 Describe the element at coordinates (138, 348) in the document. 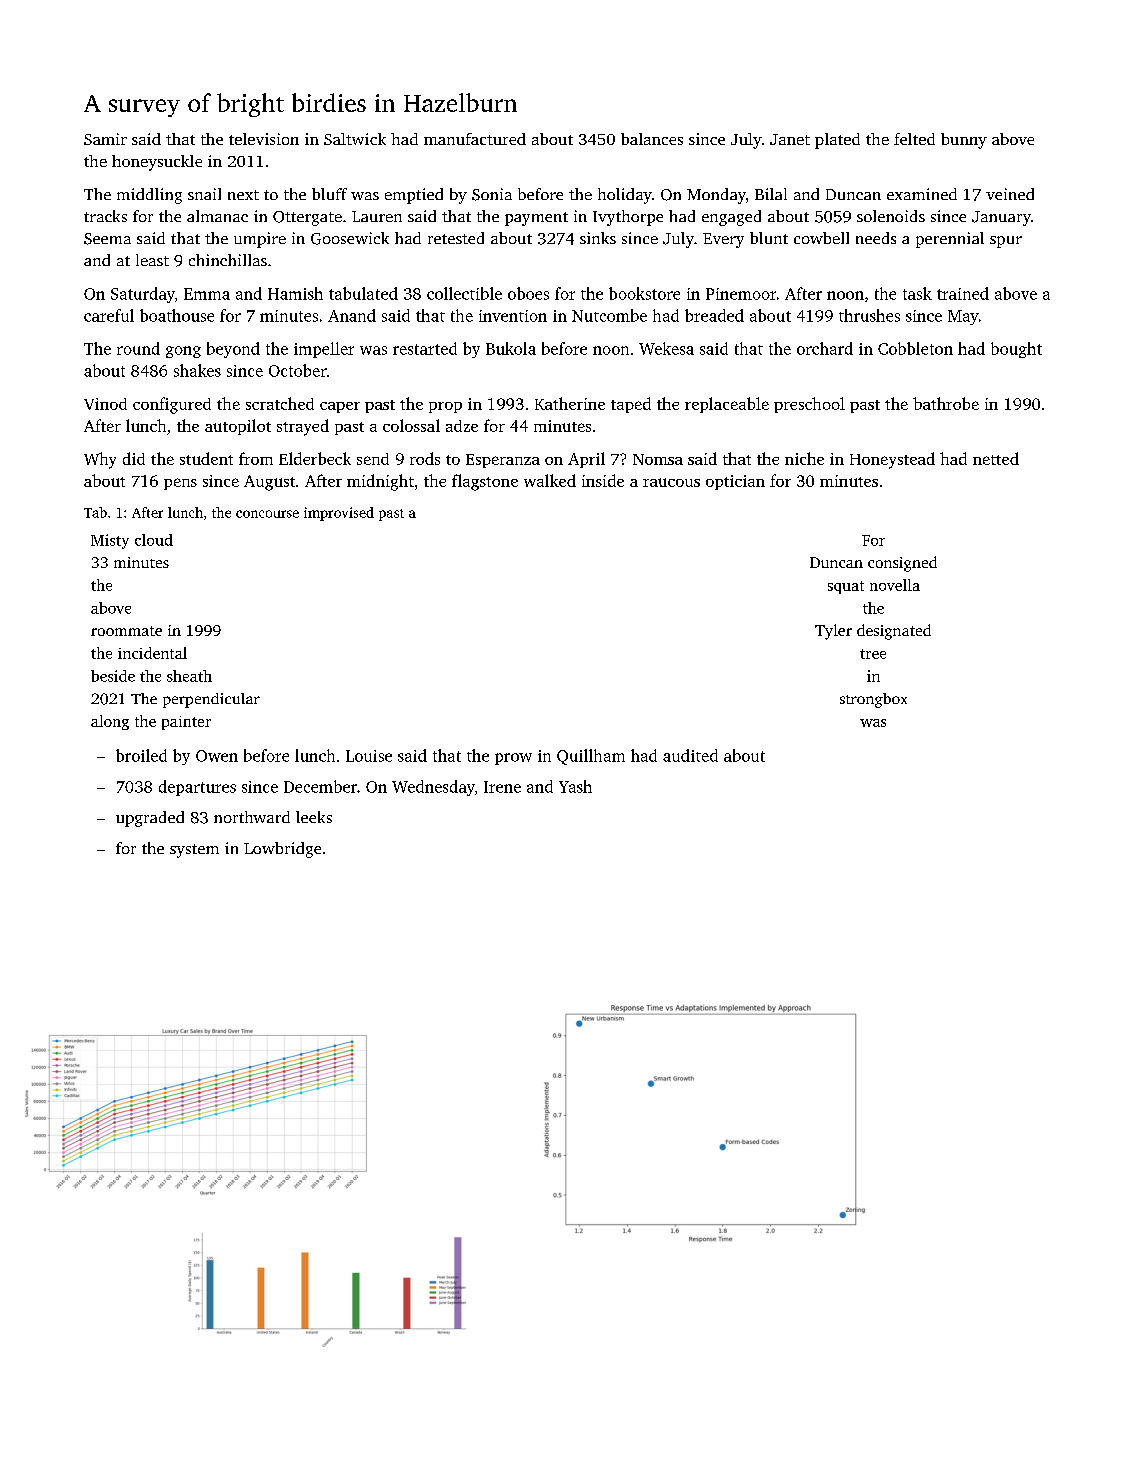

I see `round` at that location.
